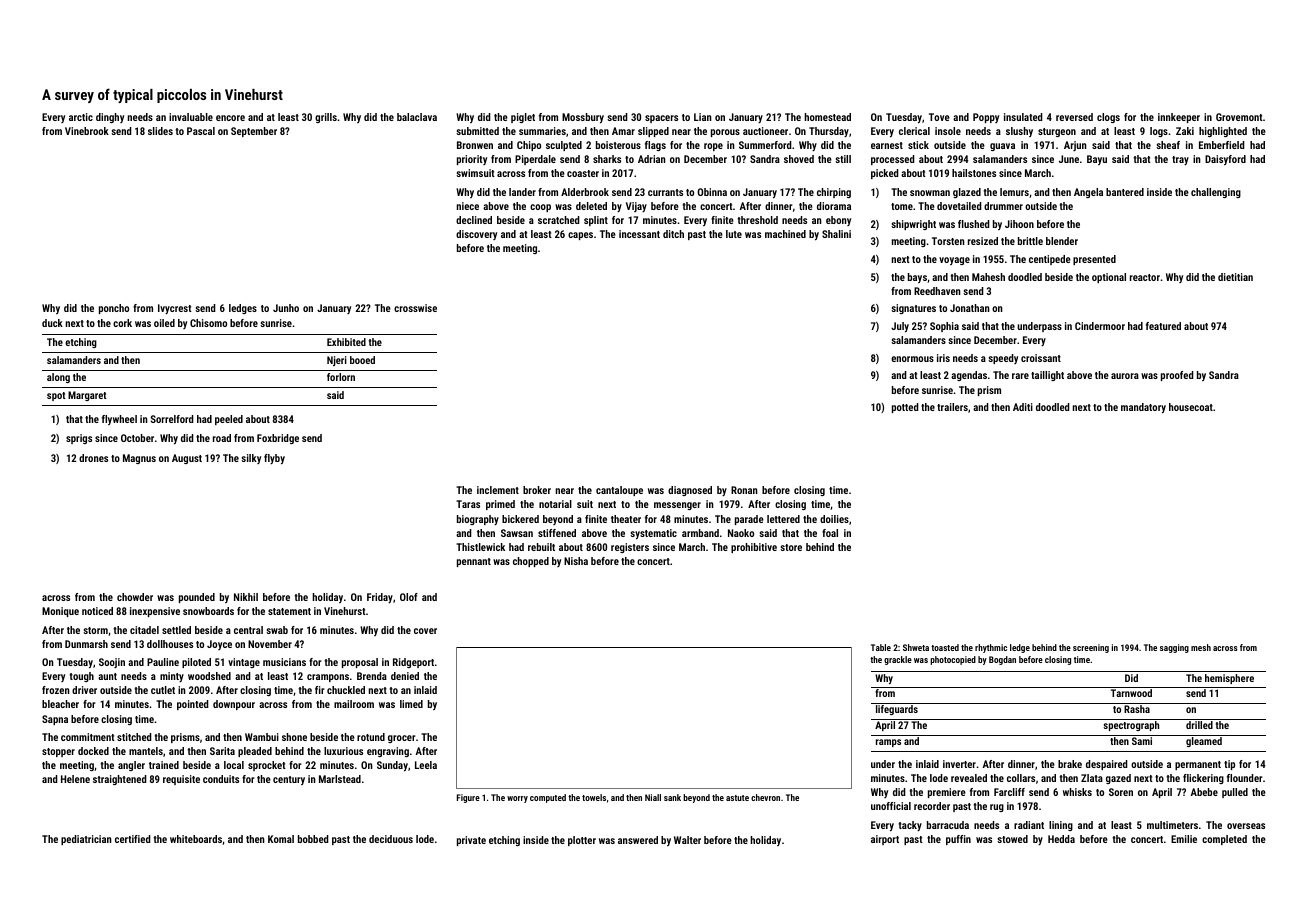 The image size is (1308, 924). I want to click on mesh, so click(1201, 647).
